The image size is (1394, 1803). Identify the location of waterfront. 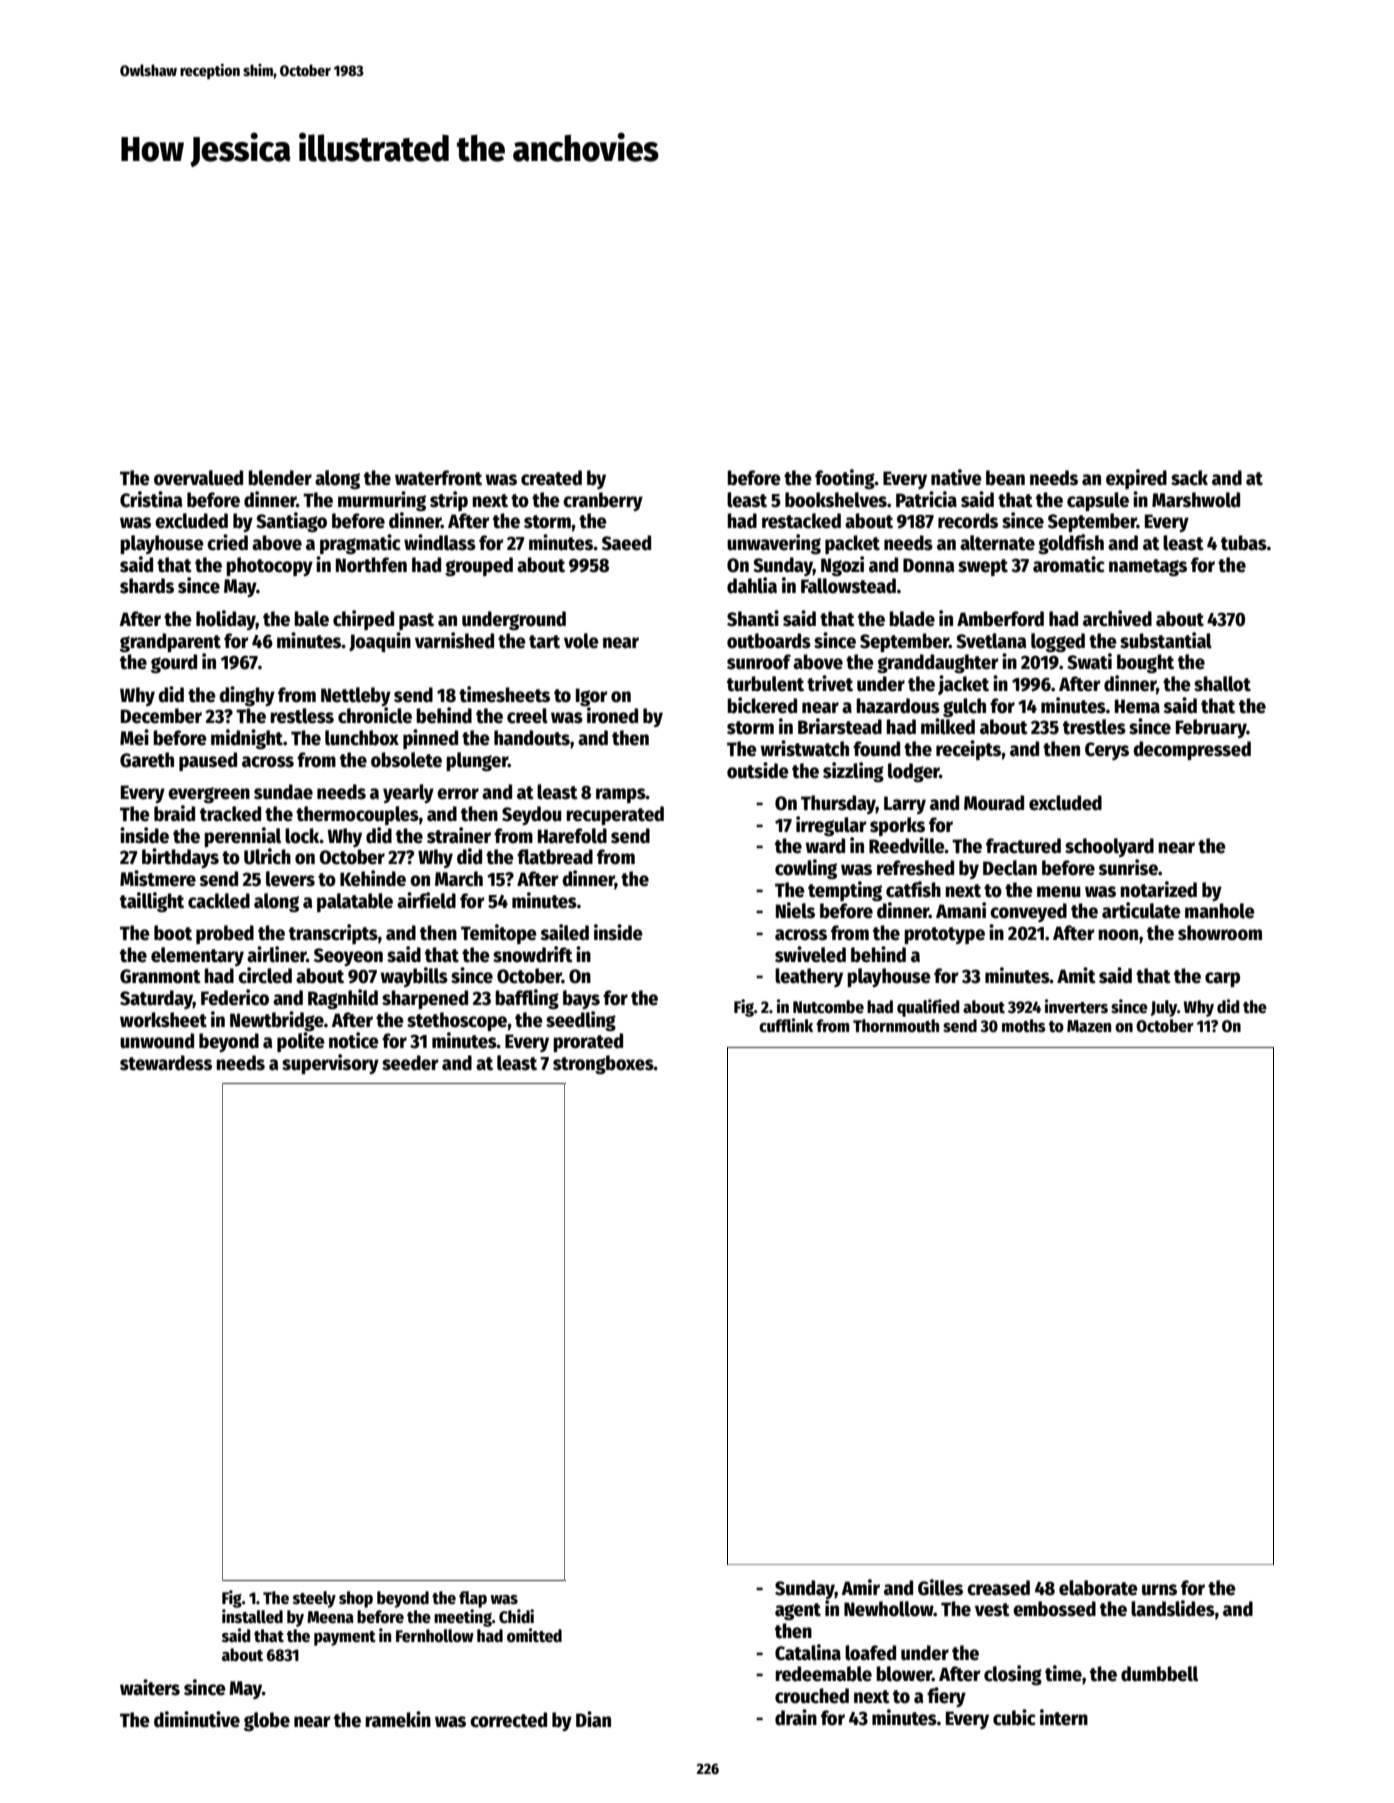
(438, 478).
